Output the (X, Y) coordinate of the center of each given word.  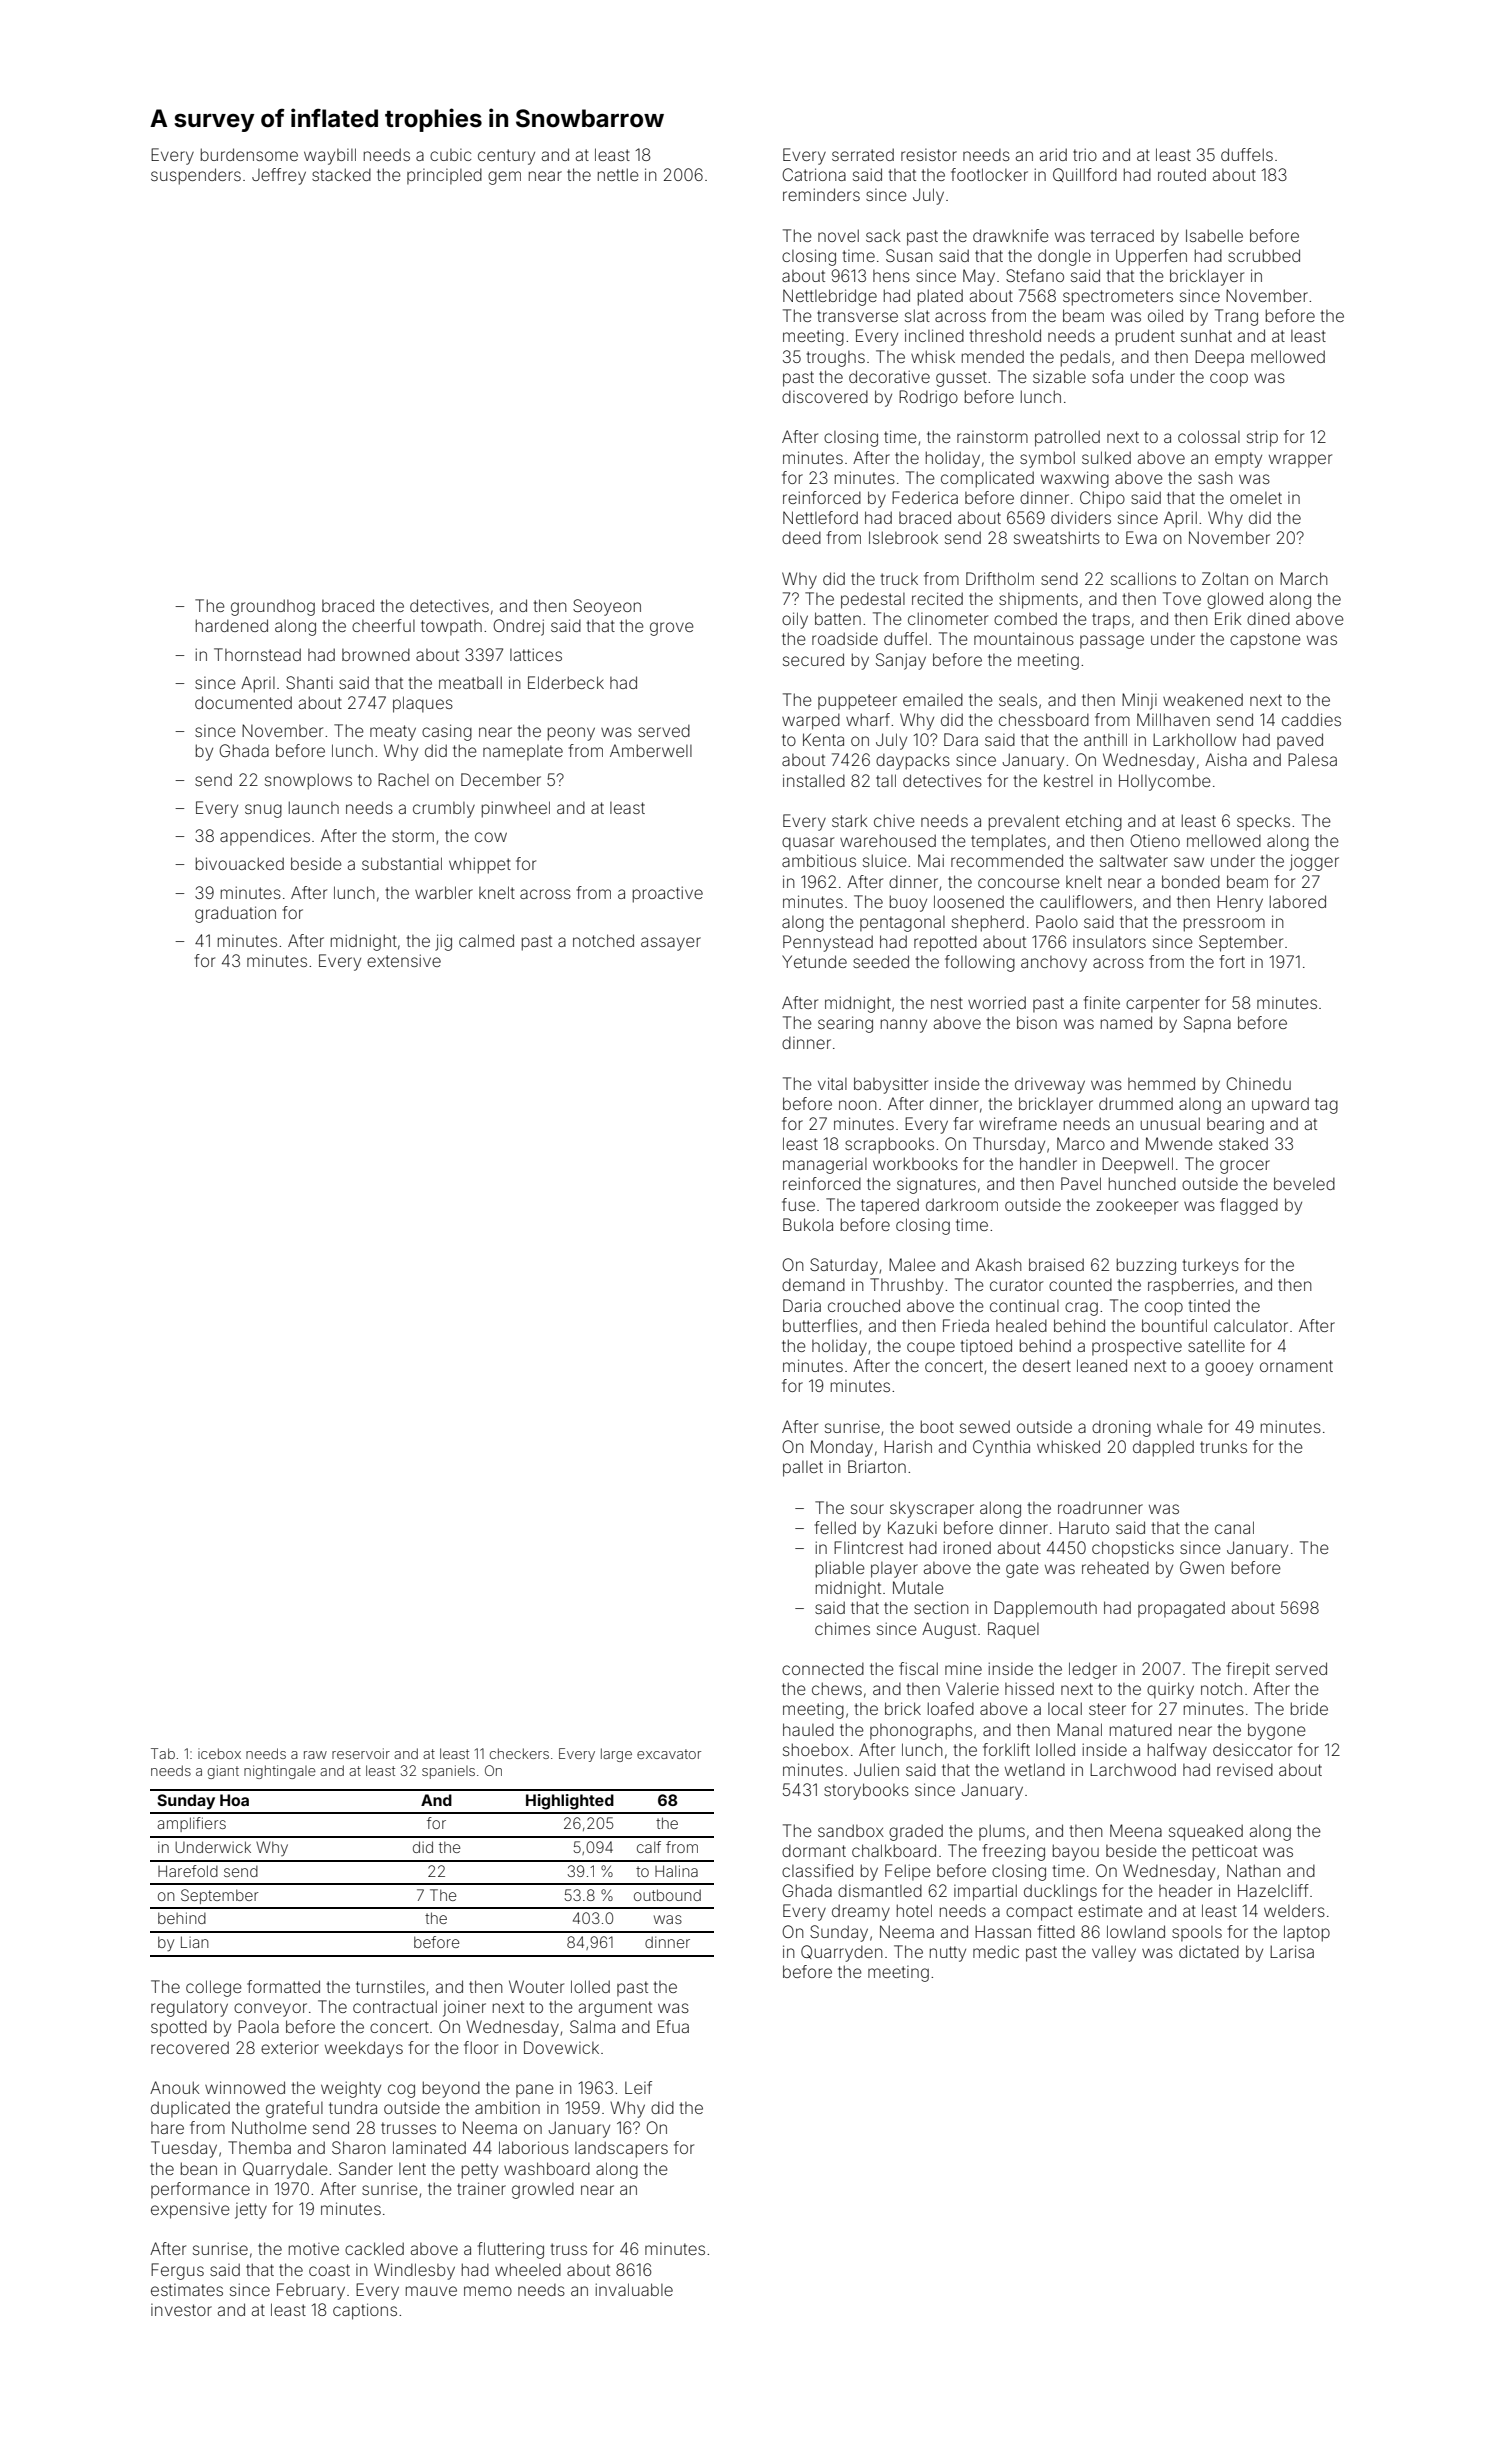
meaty (393, 733)
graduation (235, 914)
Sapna (1207, 1024)
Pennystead (828, 943)
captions (365, 2311)
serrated (863, 154)
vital (832, 1083)
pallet (803, 1469)
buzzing (1146, 1266)
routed (1182, 174)
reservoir (361, 1753)
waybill (330, 156)
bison (1037, 1022)
